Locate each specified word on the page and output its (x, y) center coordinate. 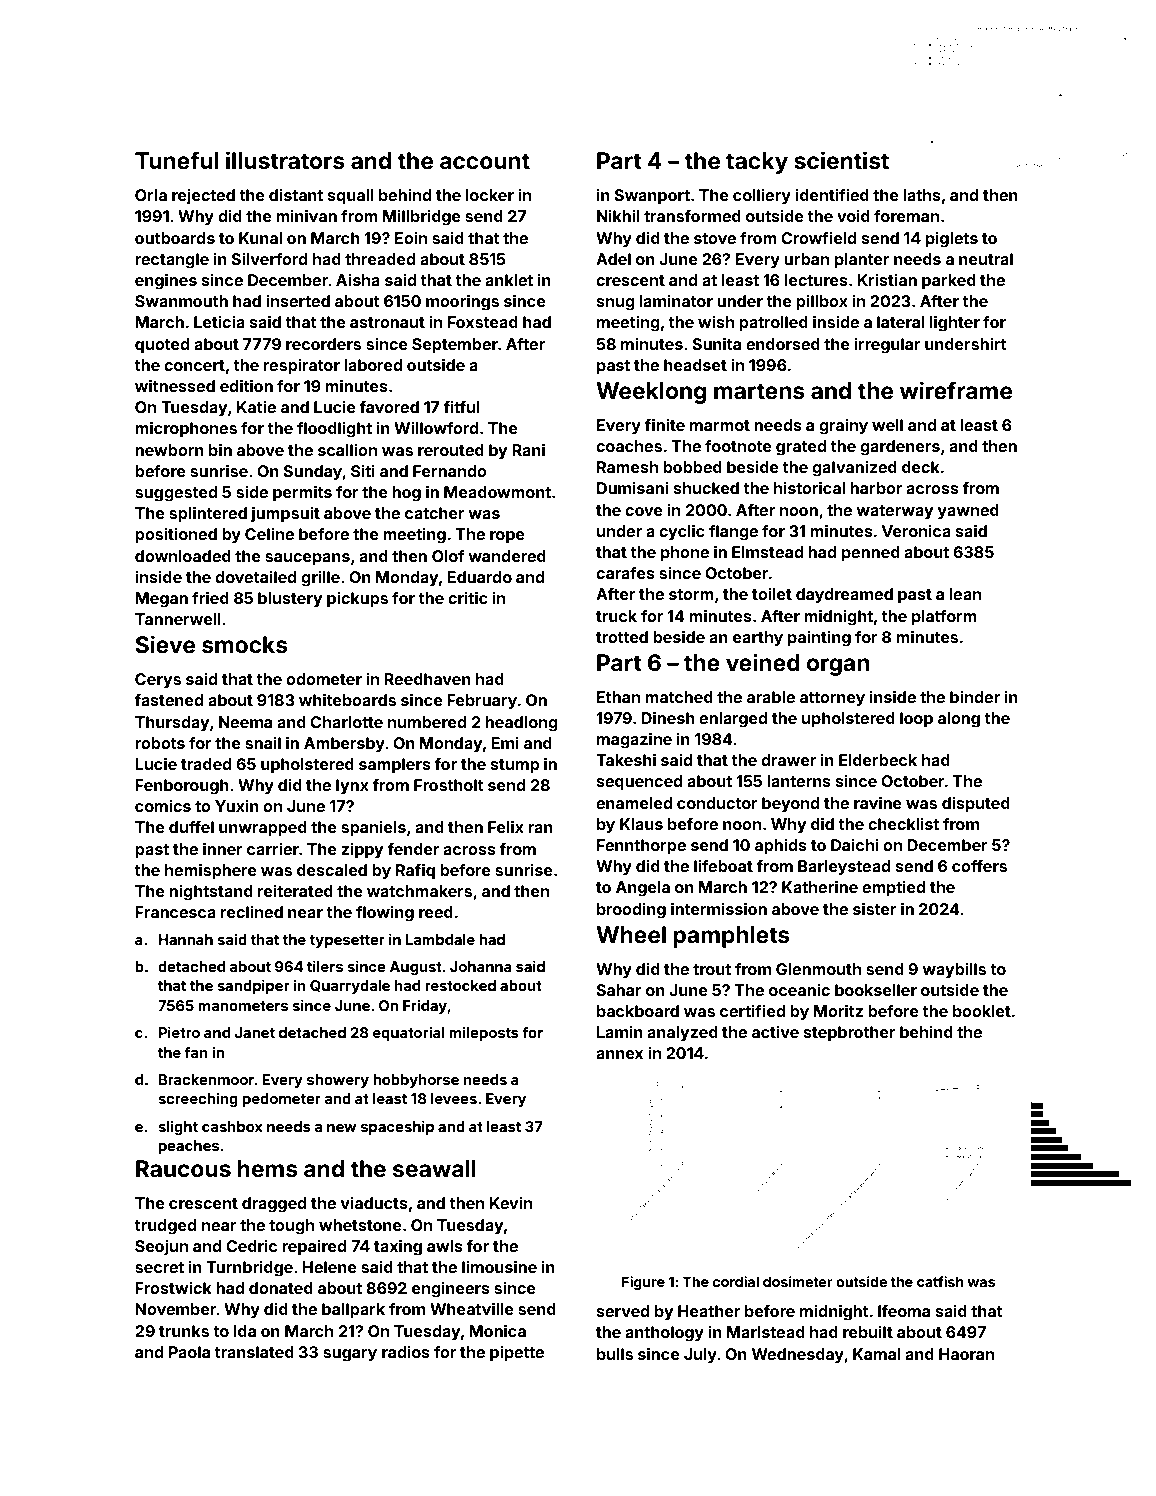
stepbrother (850, 1034)
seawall (434, 1169)
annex (619, 1054)
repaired (314, 1248)
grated (801, 448)
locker (490, 195)
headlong (521, 724)
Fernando (450, 471)
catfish (940, 1281)
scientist (841, 160)
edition (246, 385)
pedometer (282, 1100)
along (959, 720)
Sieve (165, 644)
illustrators (285, 160)
